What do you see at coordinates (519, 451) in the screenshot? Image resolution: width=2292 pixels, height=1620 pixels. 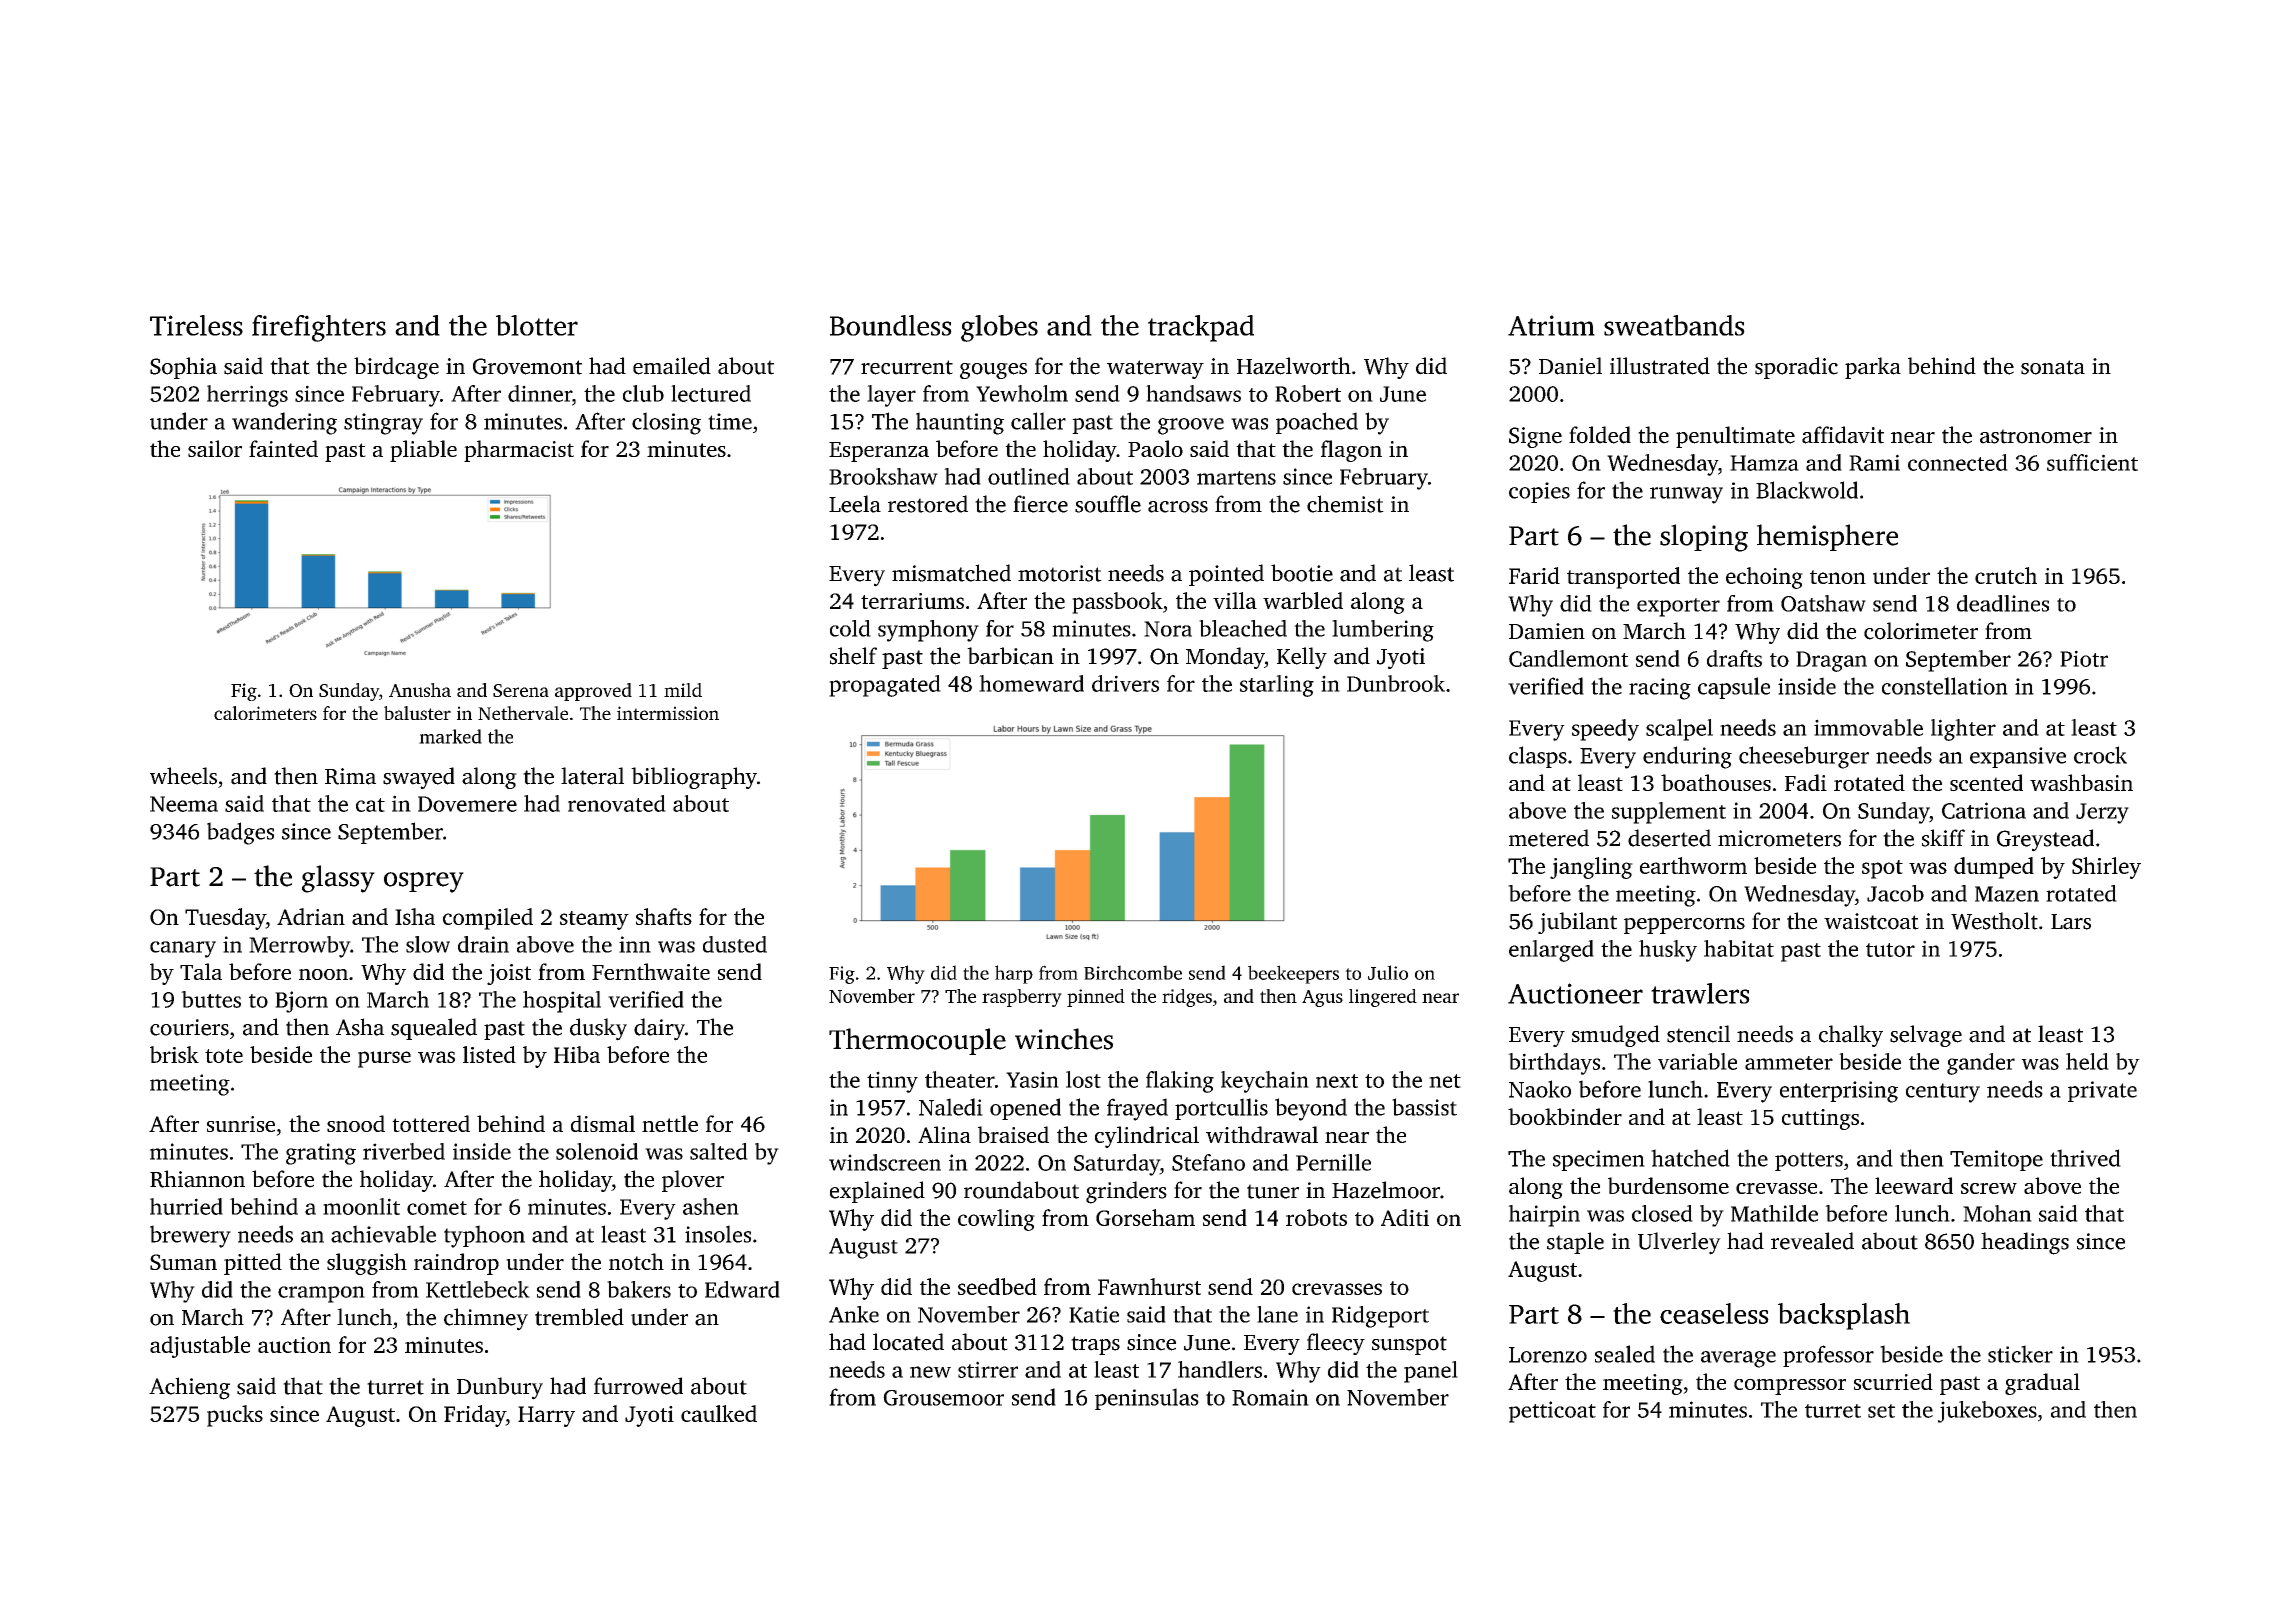 I see `pharmacist` at bounding box center [519, 451].
